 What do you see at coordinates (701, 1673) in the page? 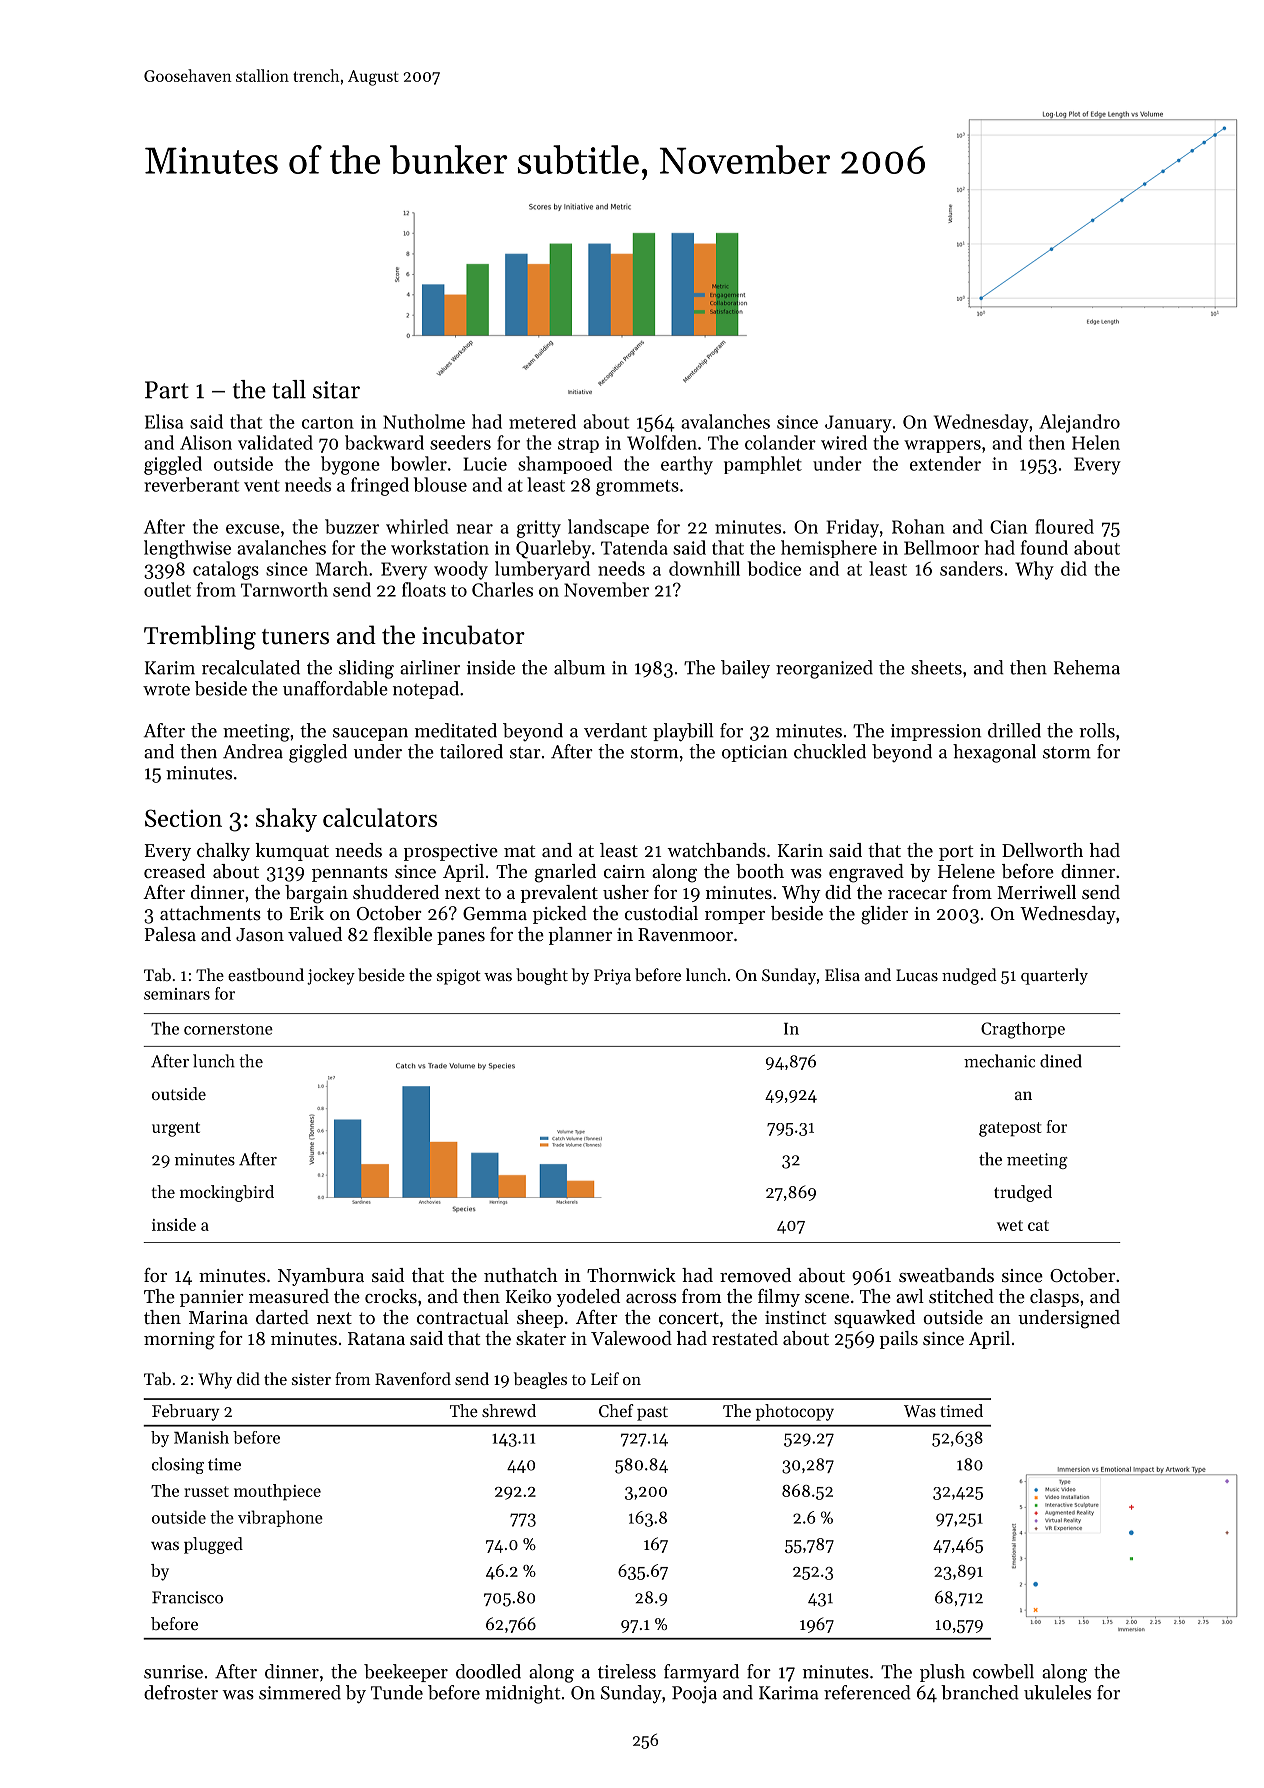
I see `farmyard` at bounding box center [701, 1673].
